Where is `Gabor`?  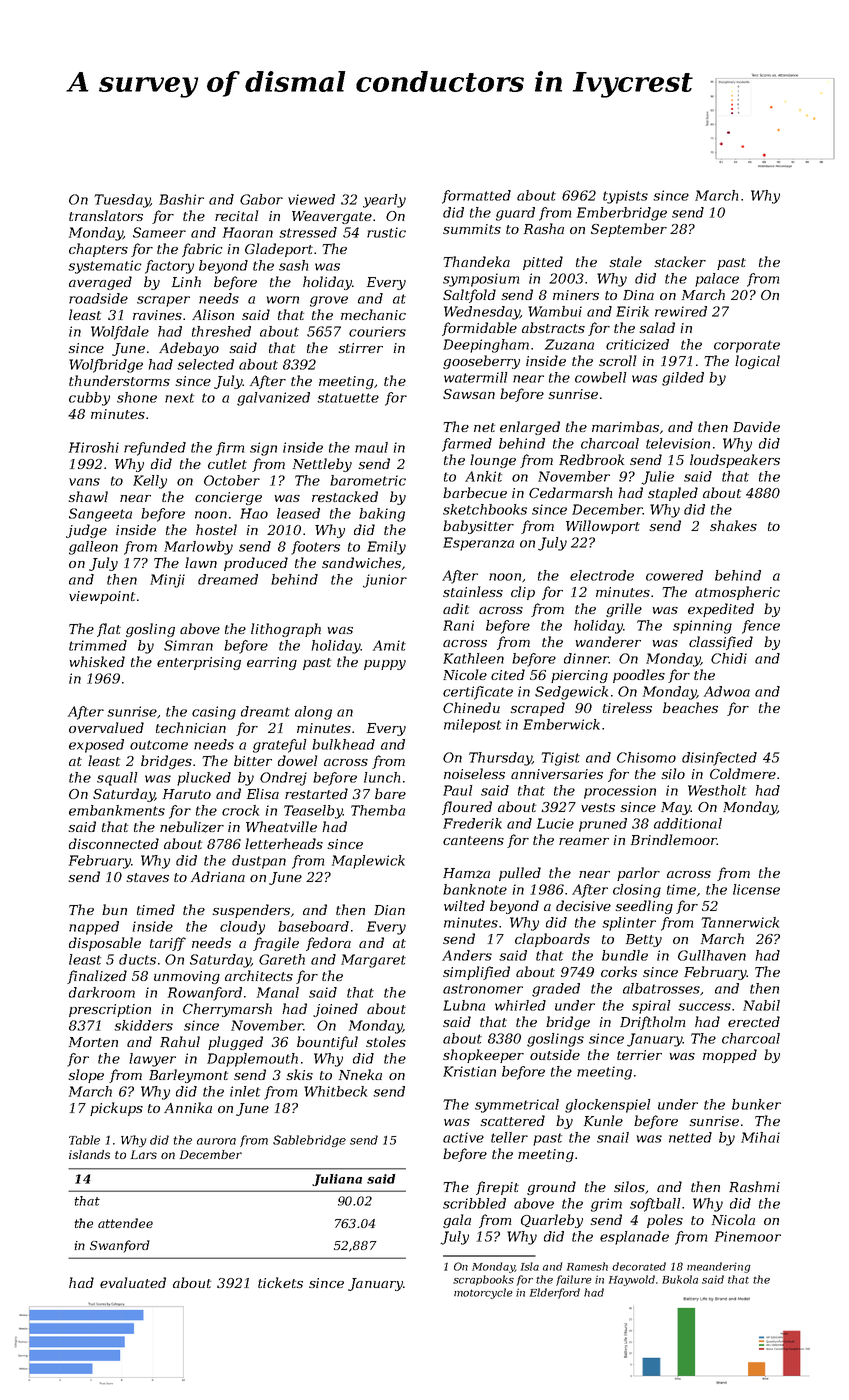 Gabor is located at coordinates (261, 199).
